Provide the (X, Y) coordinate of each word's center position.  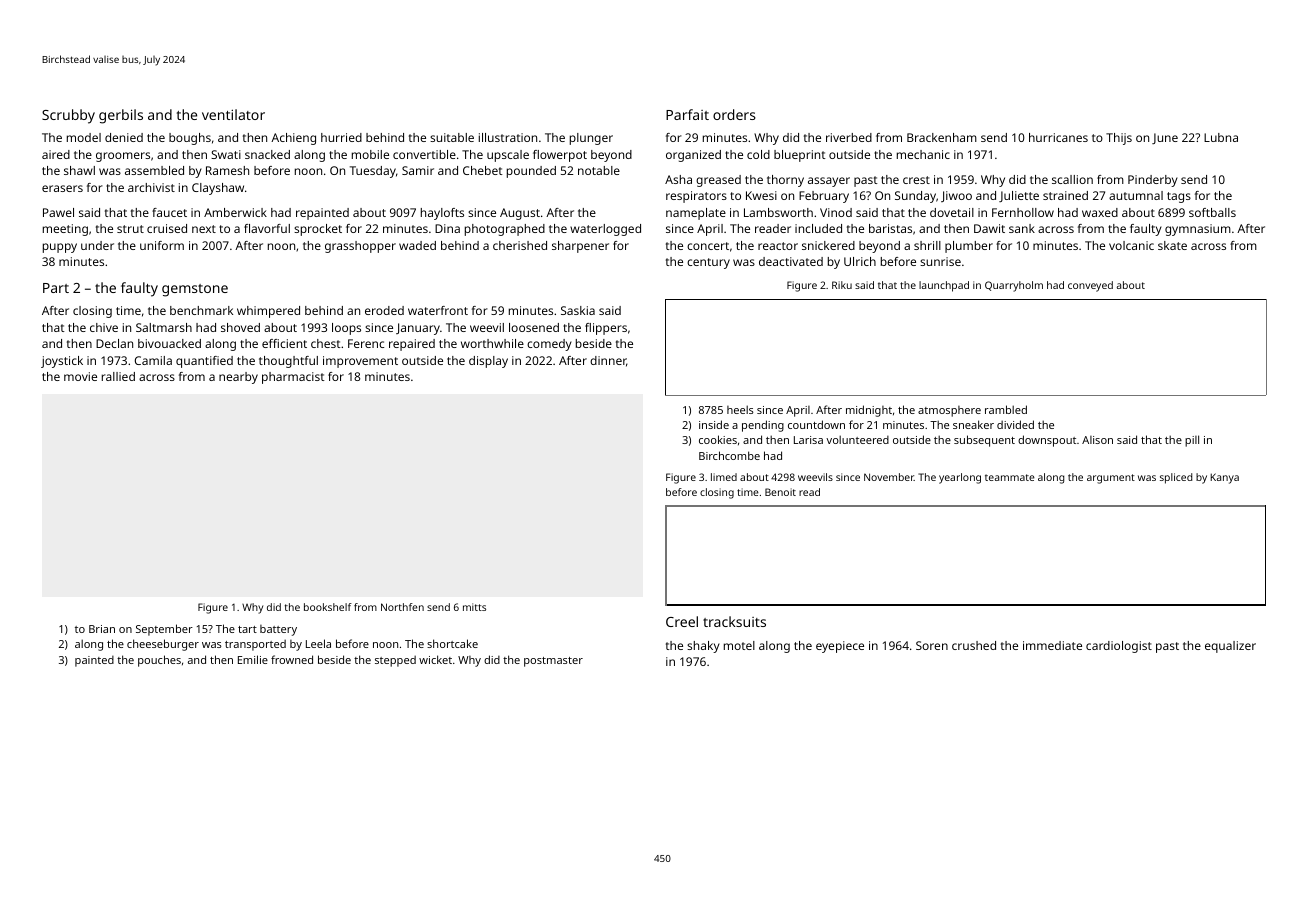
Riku (842, 285)
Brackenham (942, 137)
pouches (159, 661)
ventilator (233, 114)
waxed (1100, 212)
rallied (118, 376)
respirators (696, 197)
